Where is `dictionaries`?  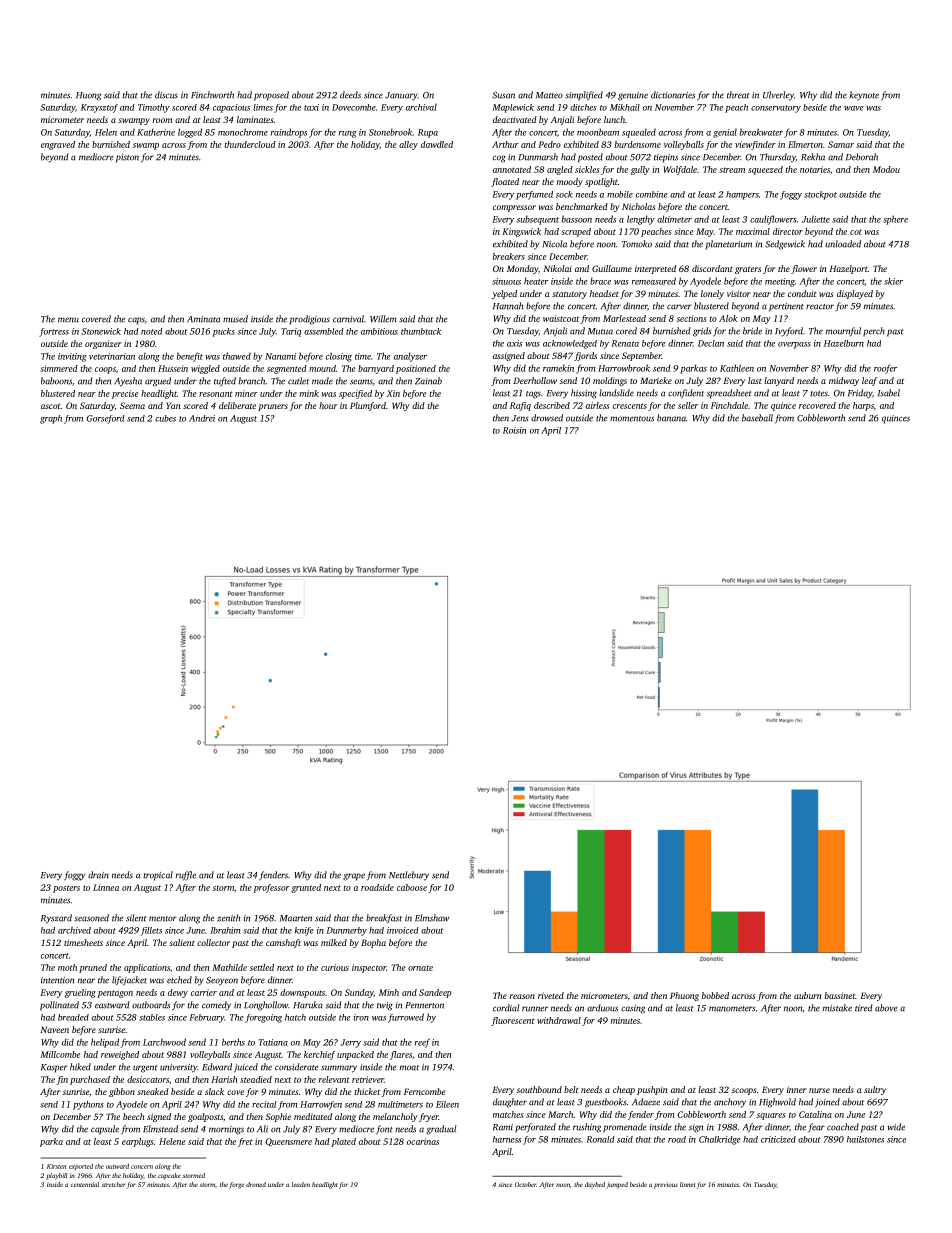
dictionaries is located at coordinates (673, 95).
